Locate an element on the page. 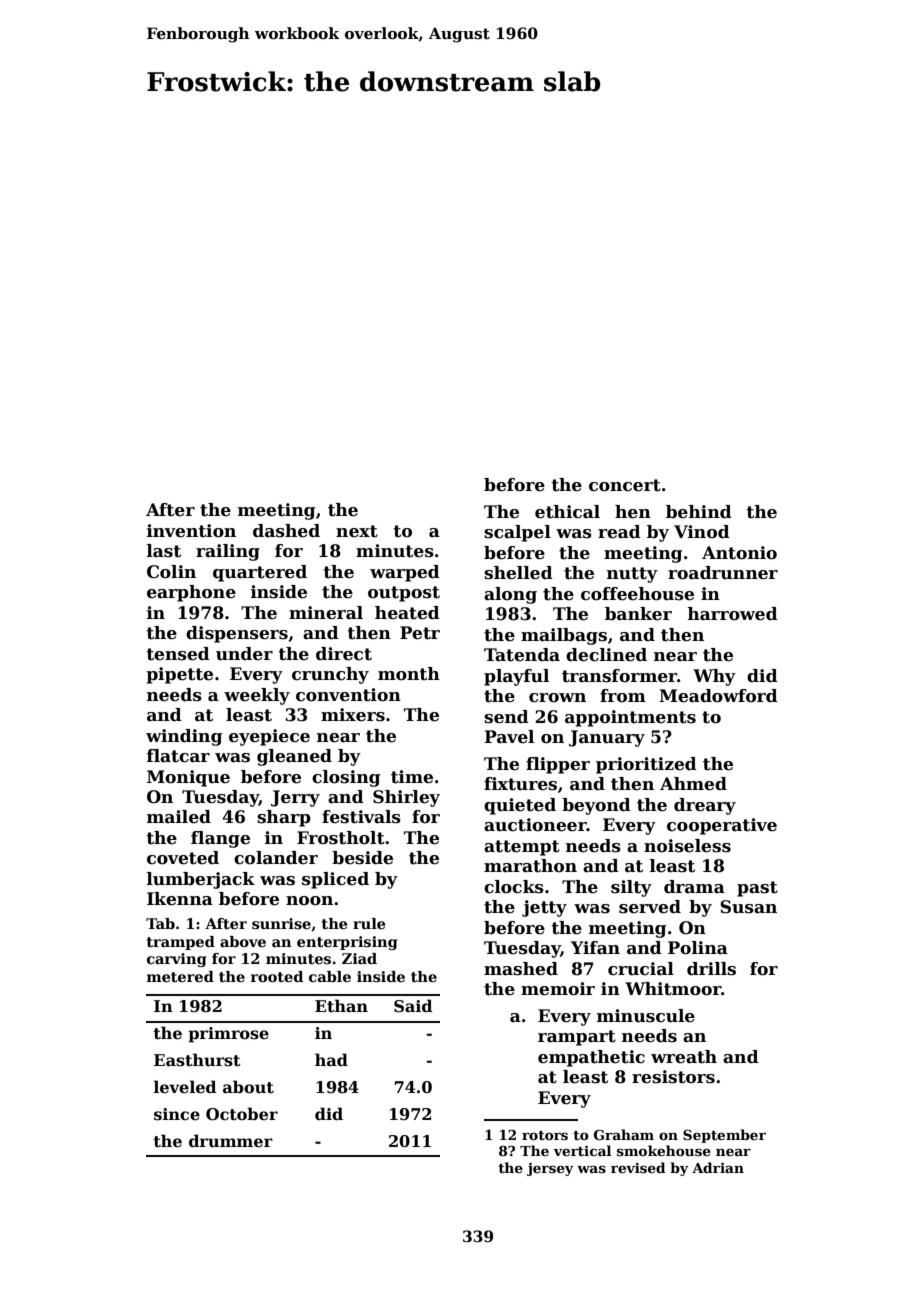 The width and height of the image is (924, 1311). concert is located at coordinates (625, 485).
